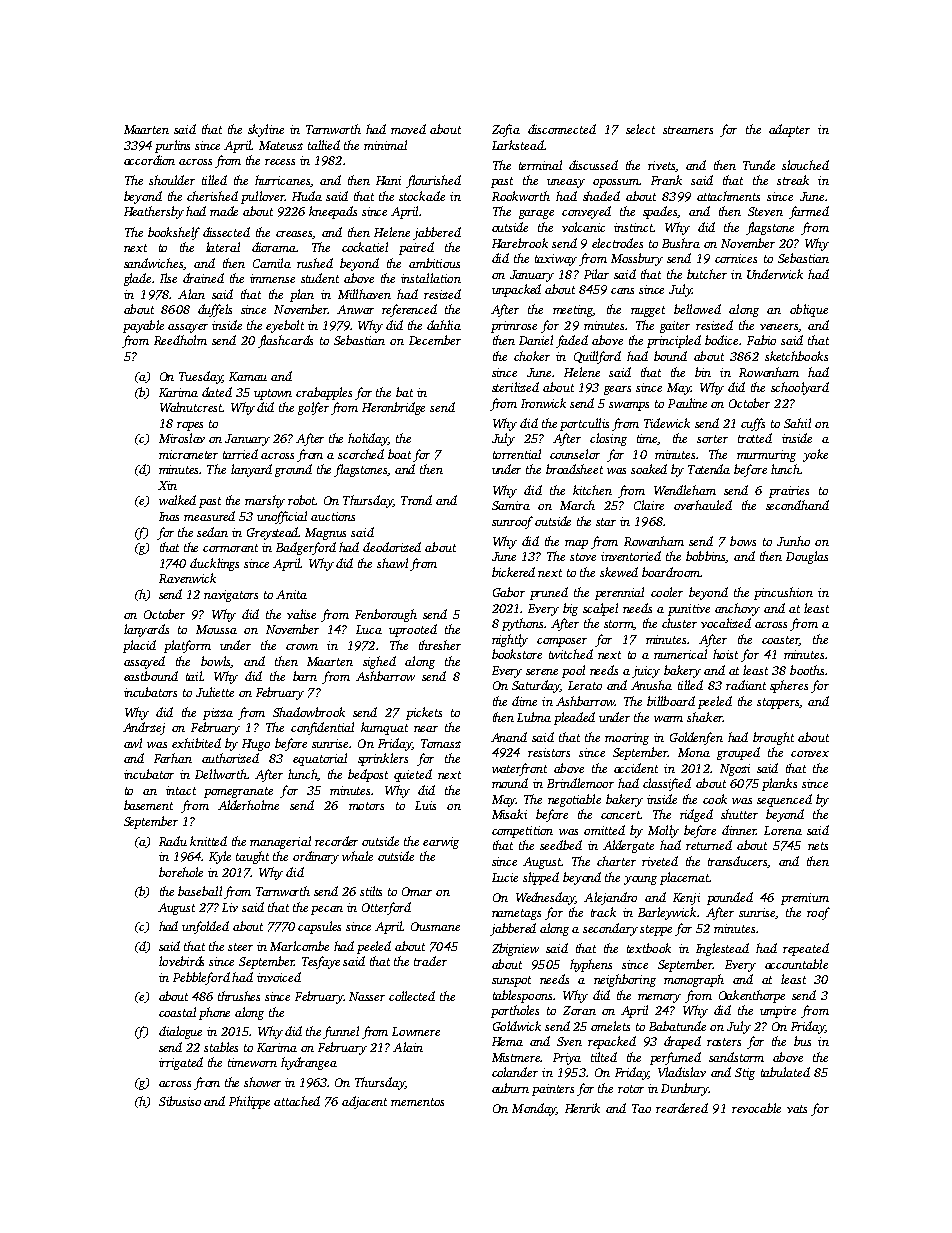 Image resolution: width=952 pixels, height=1233 pixels. What do you see at coordinates (181, 872) in the document?
I see `borehole` at bounding box center [181, 872].
